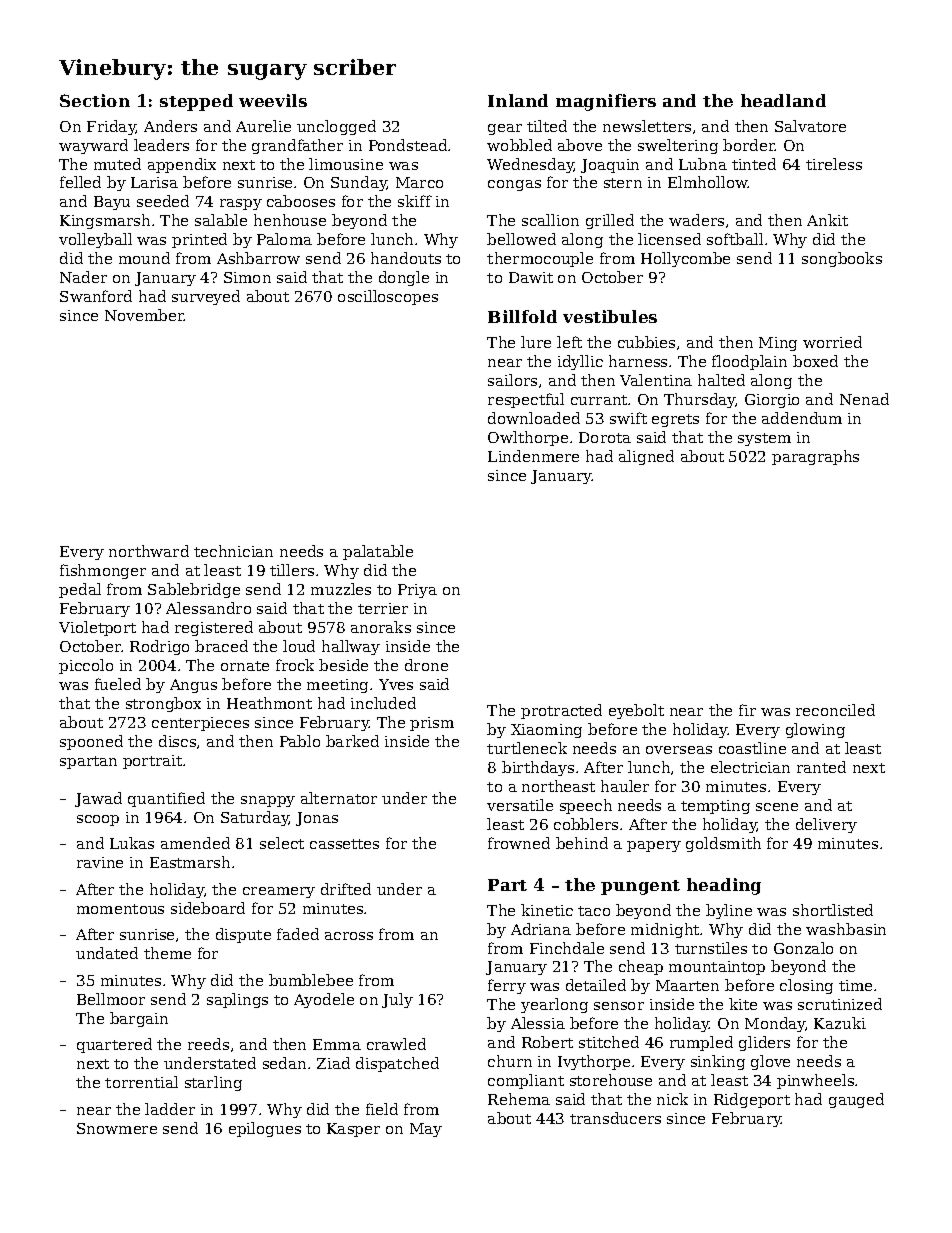  What do you see at coordinates (835, 710) in the screenshot?
I see `reconciled` at bounding box center [835, 710].
